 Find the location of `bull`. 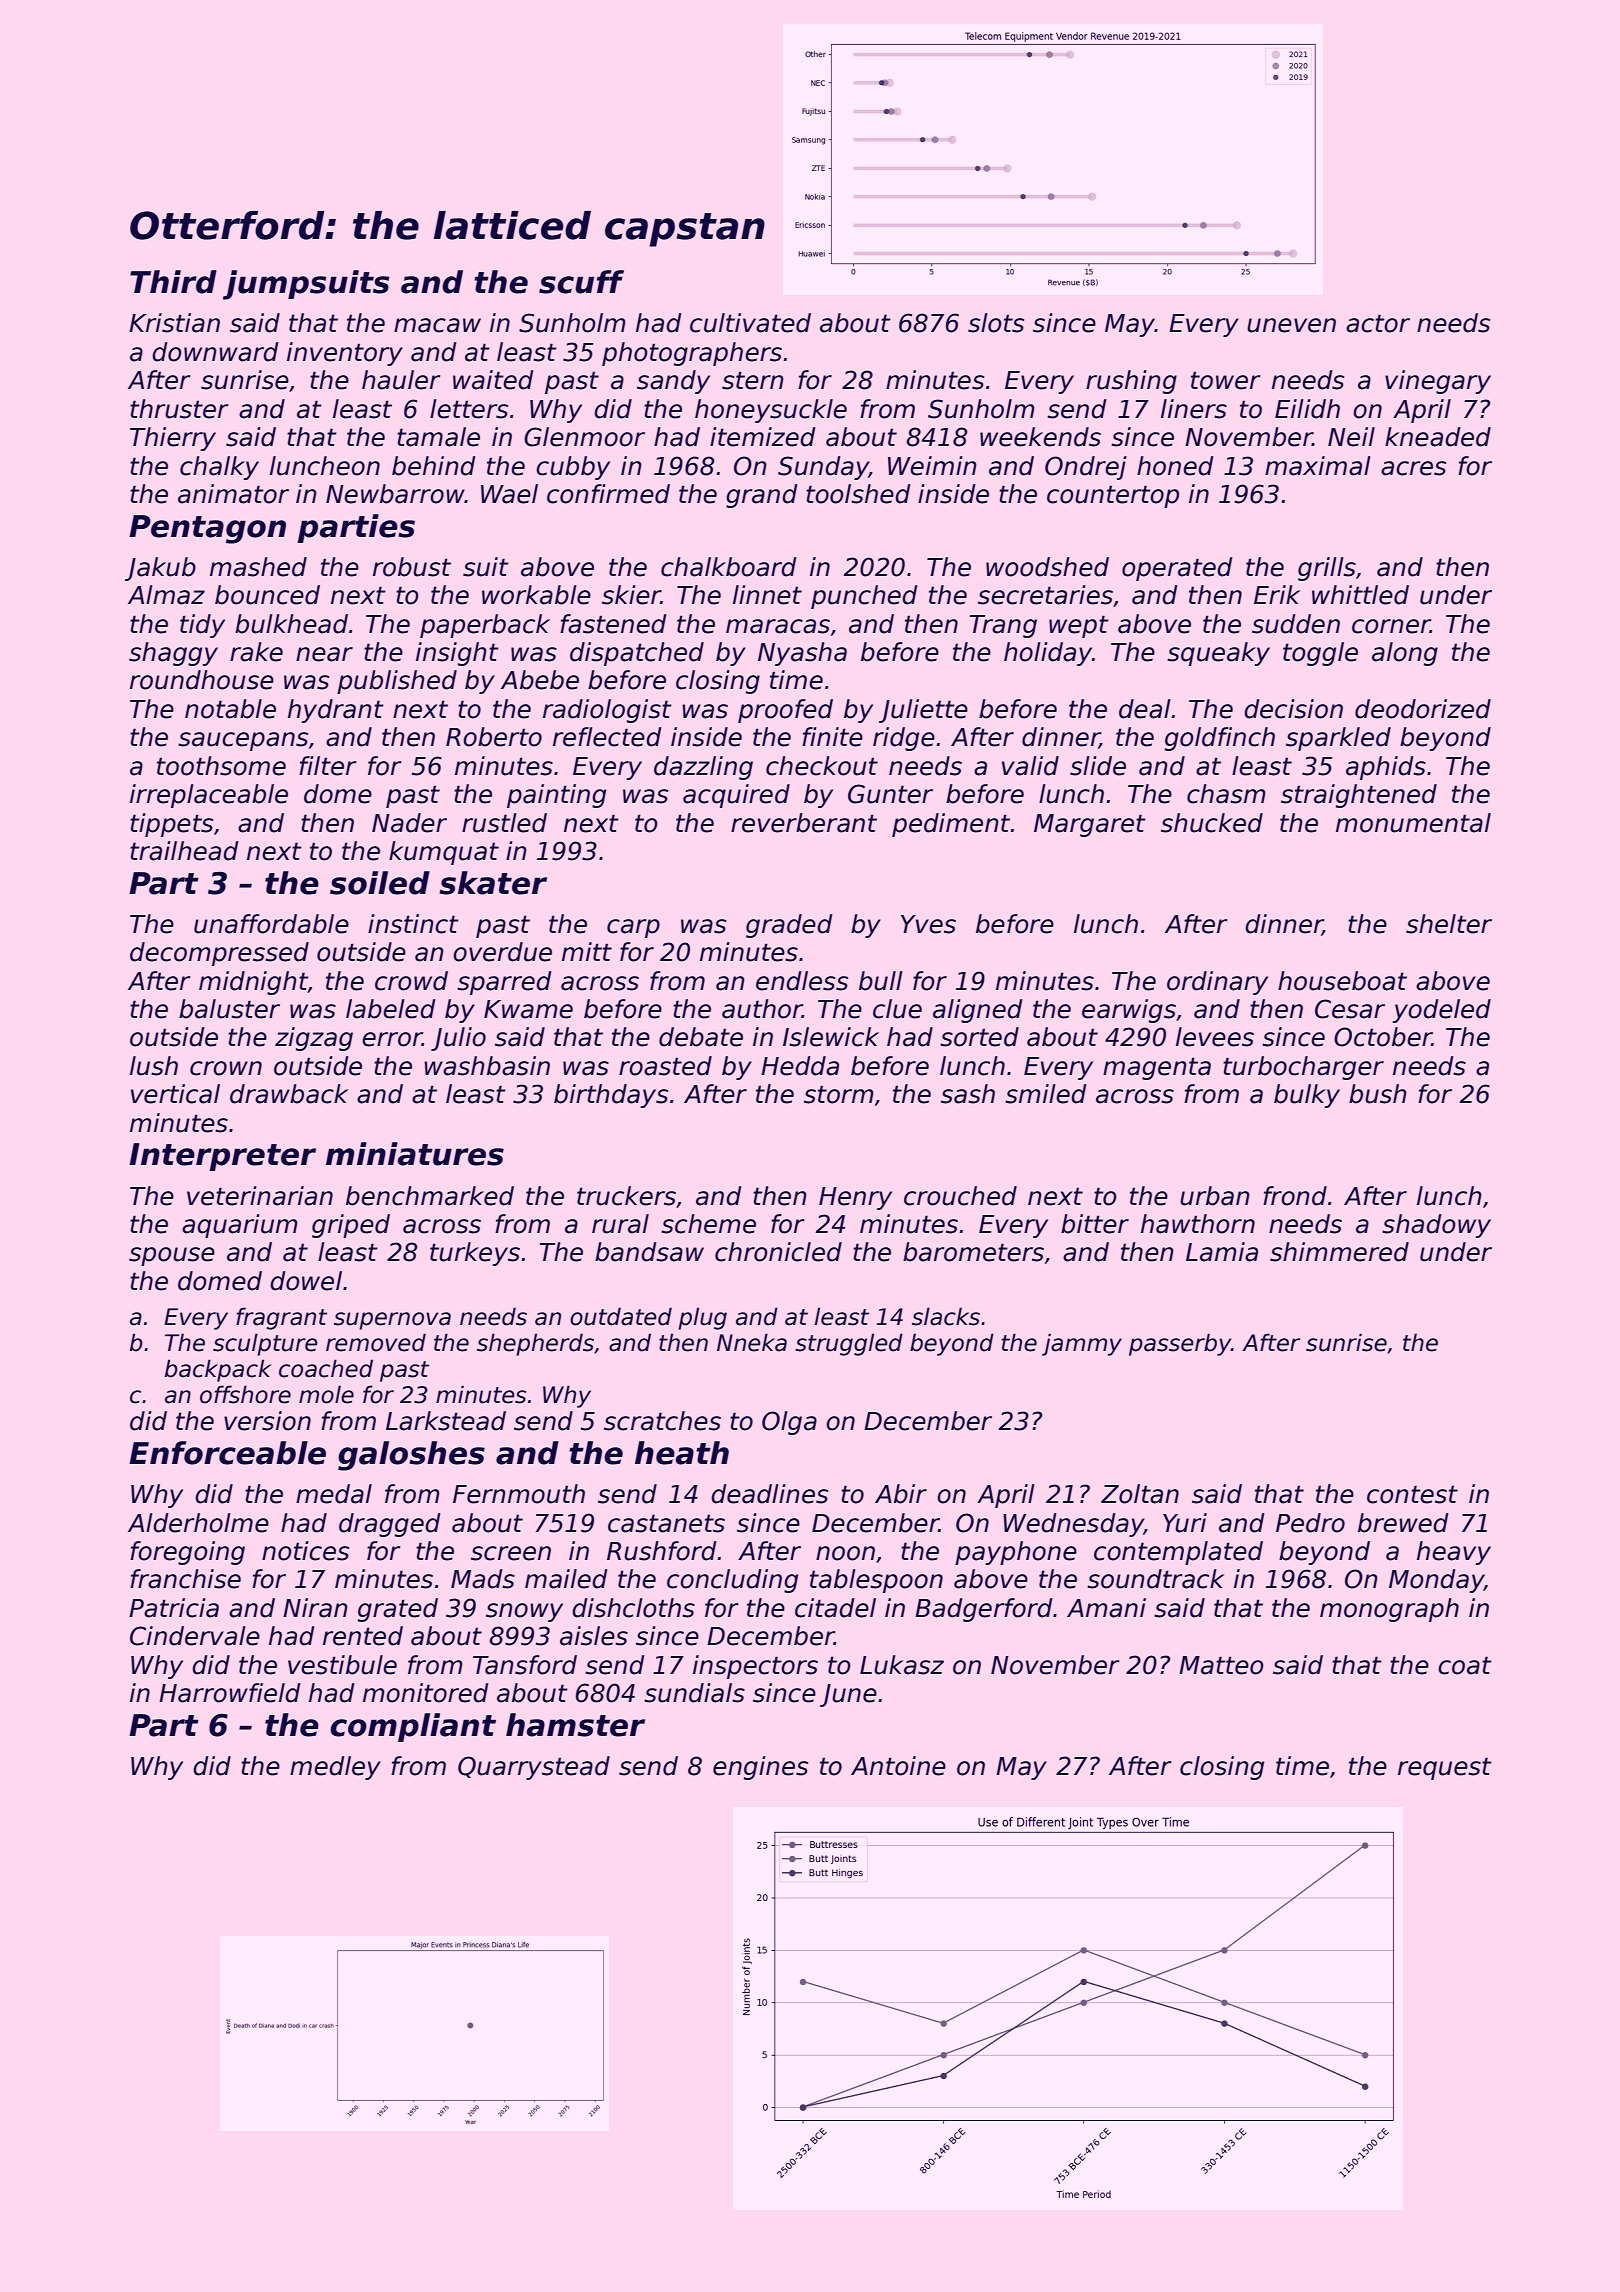

bull is located at coordinates (881, 981).
